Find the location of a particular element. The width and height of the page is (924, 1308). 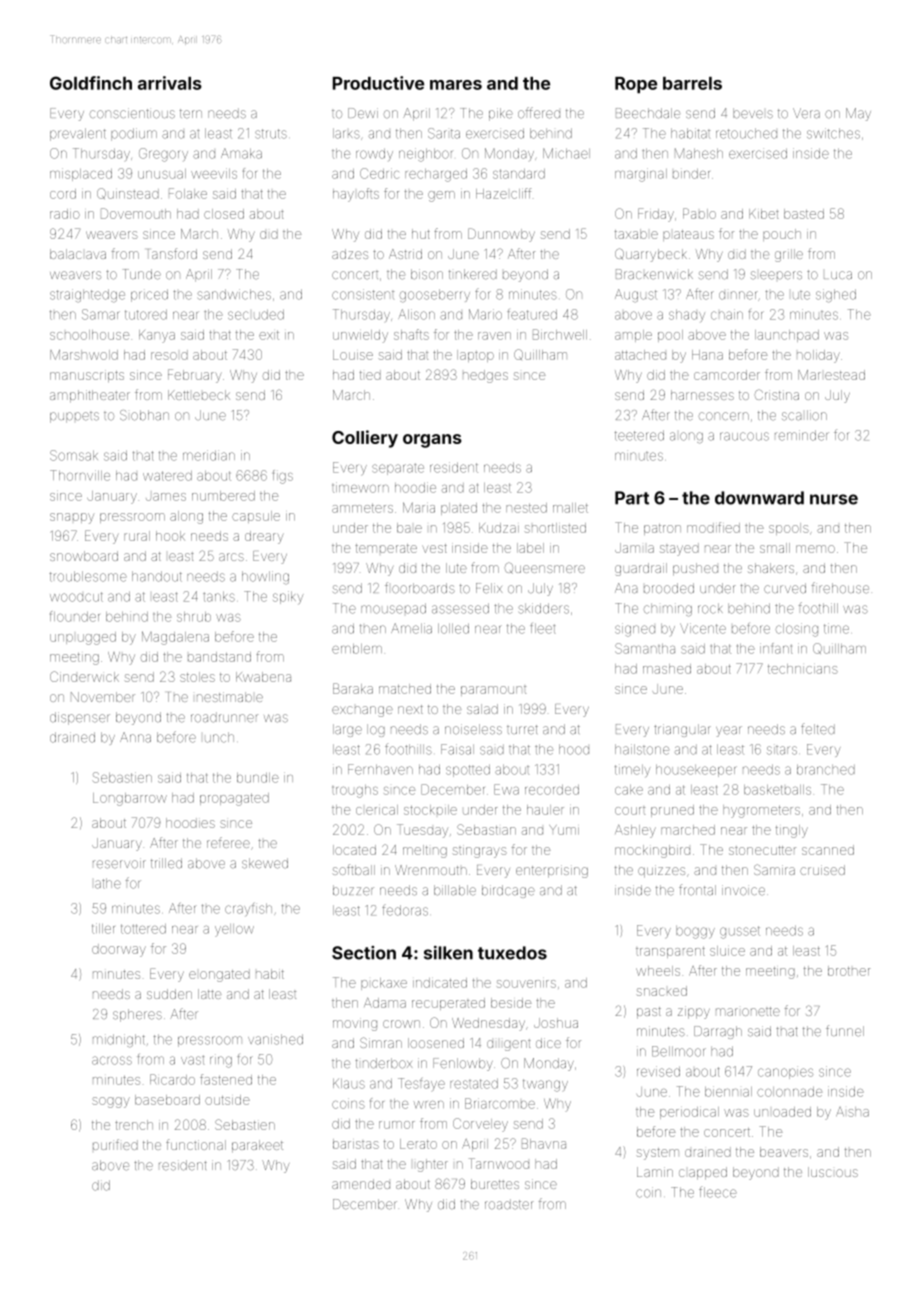

parakeet is located at coordinates (257, 1146).
